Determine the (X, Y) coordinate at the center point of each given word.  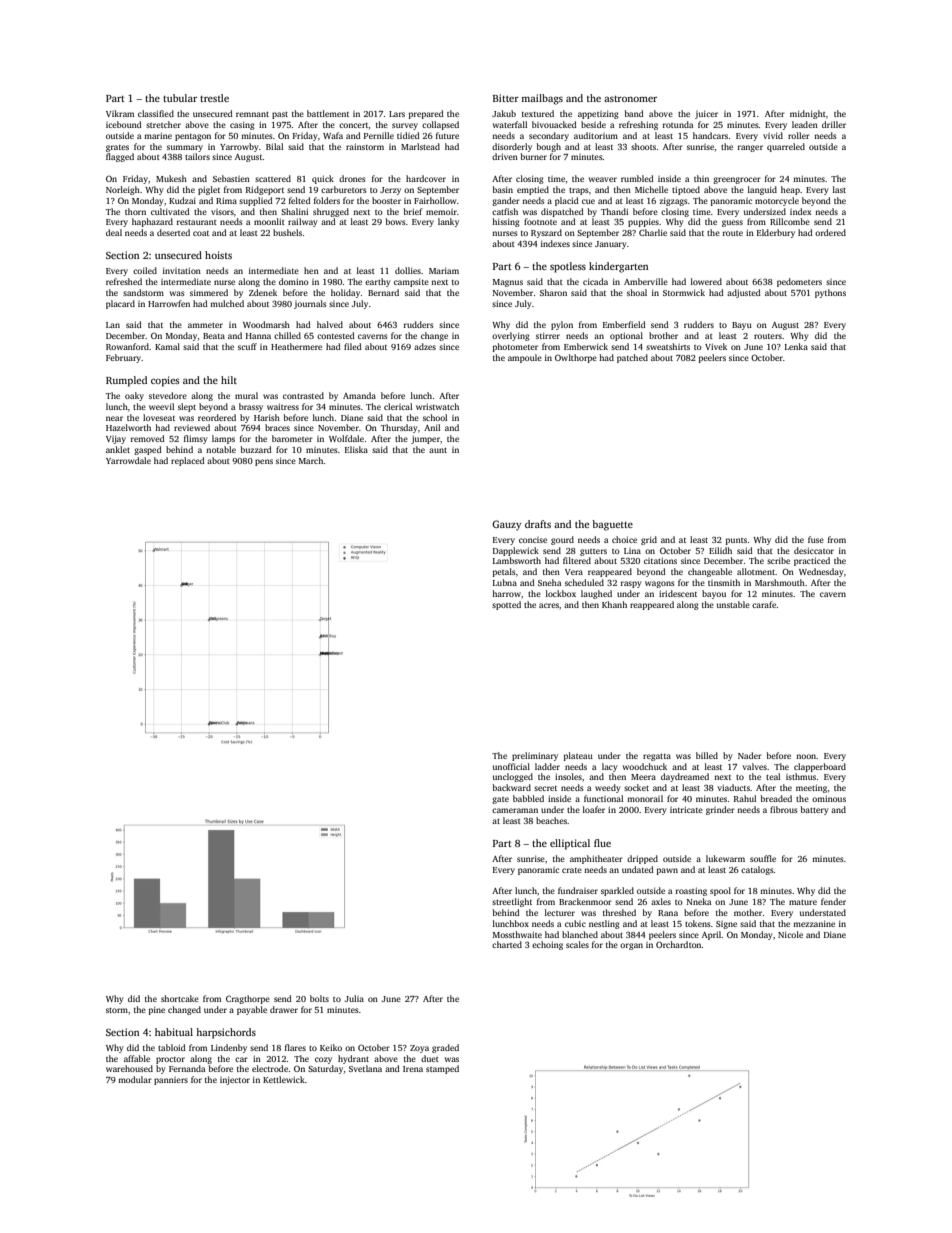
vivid (773, 135)
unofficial (511, 766)
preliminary (535, 756)
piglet (209, 190)
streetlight (512, 902)
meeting (811, 788)
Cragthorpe (248, 999)
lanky (448, 222)
